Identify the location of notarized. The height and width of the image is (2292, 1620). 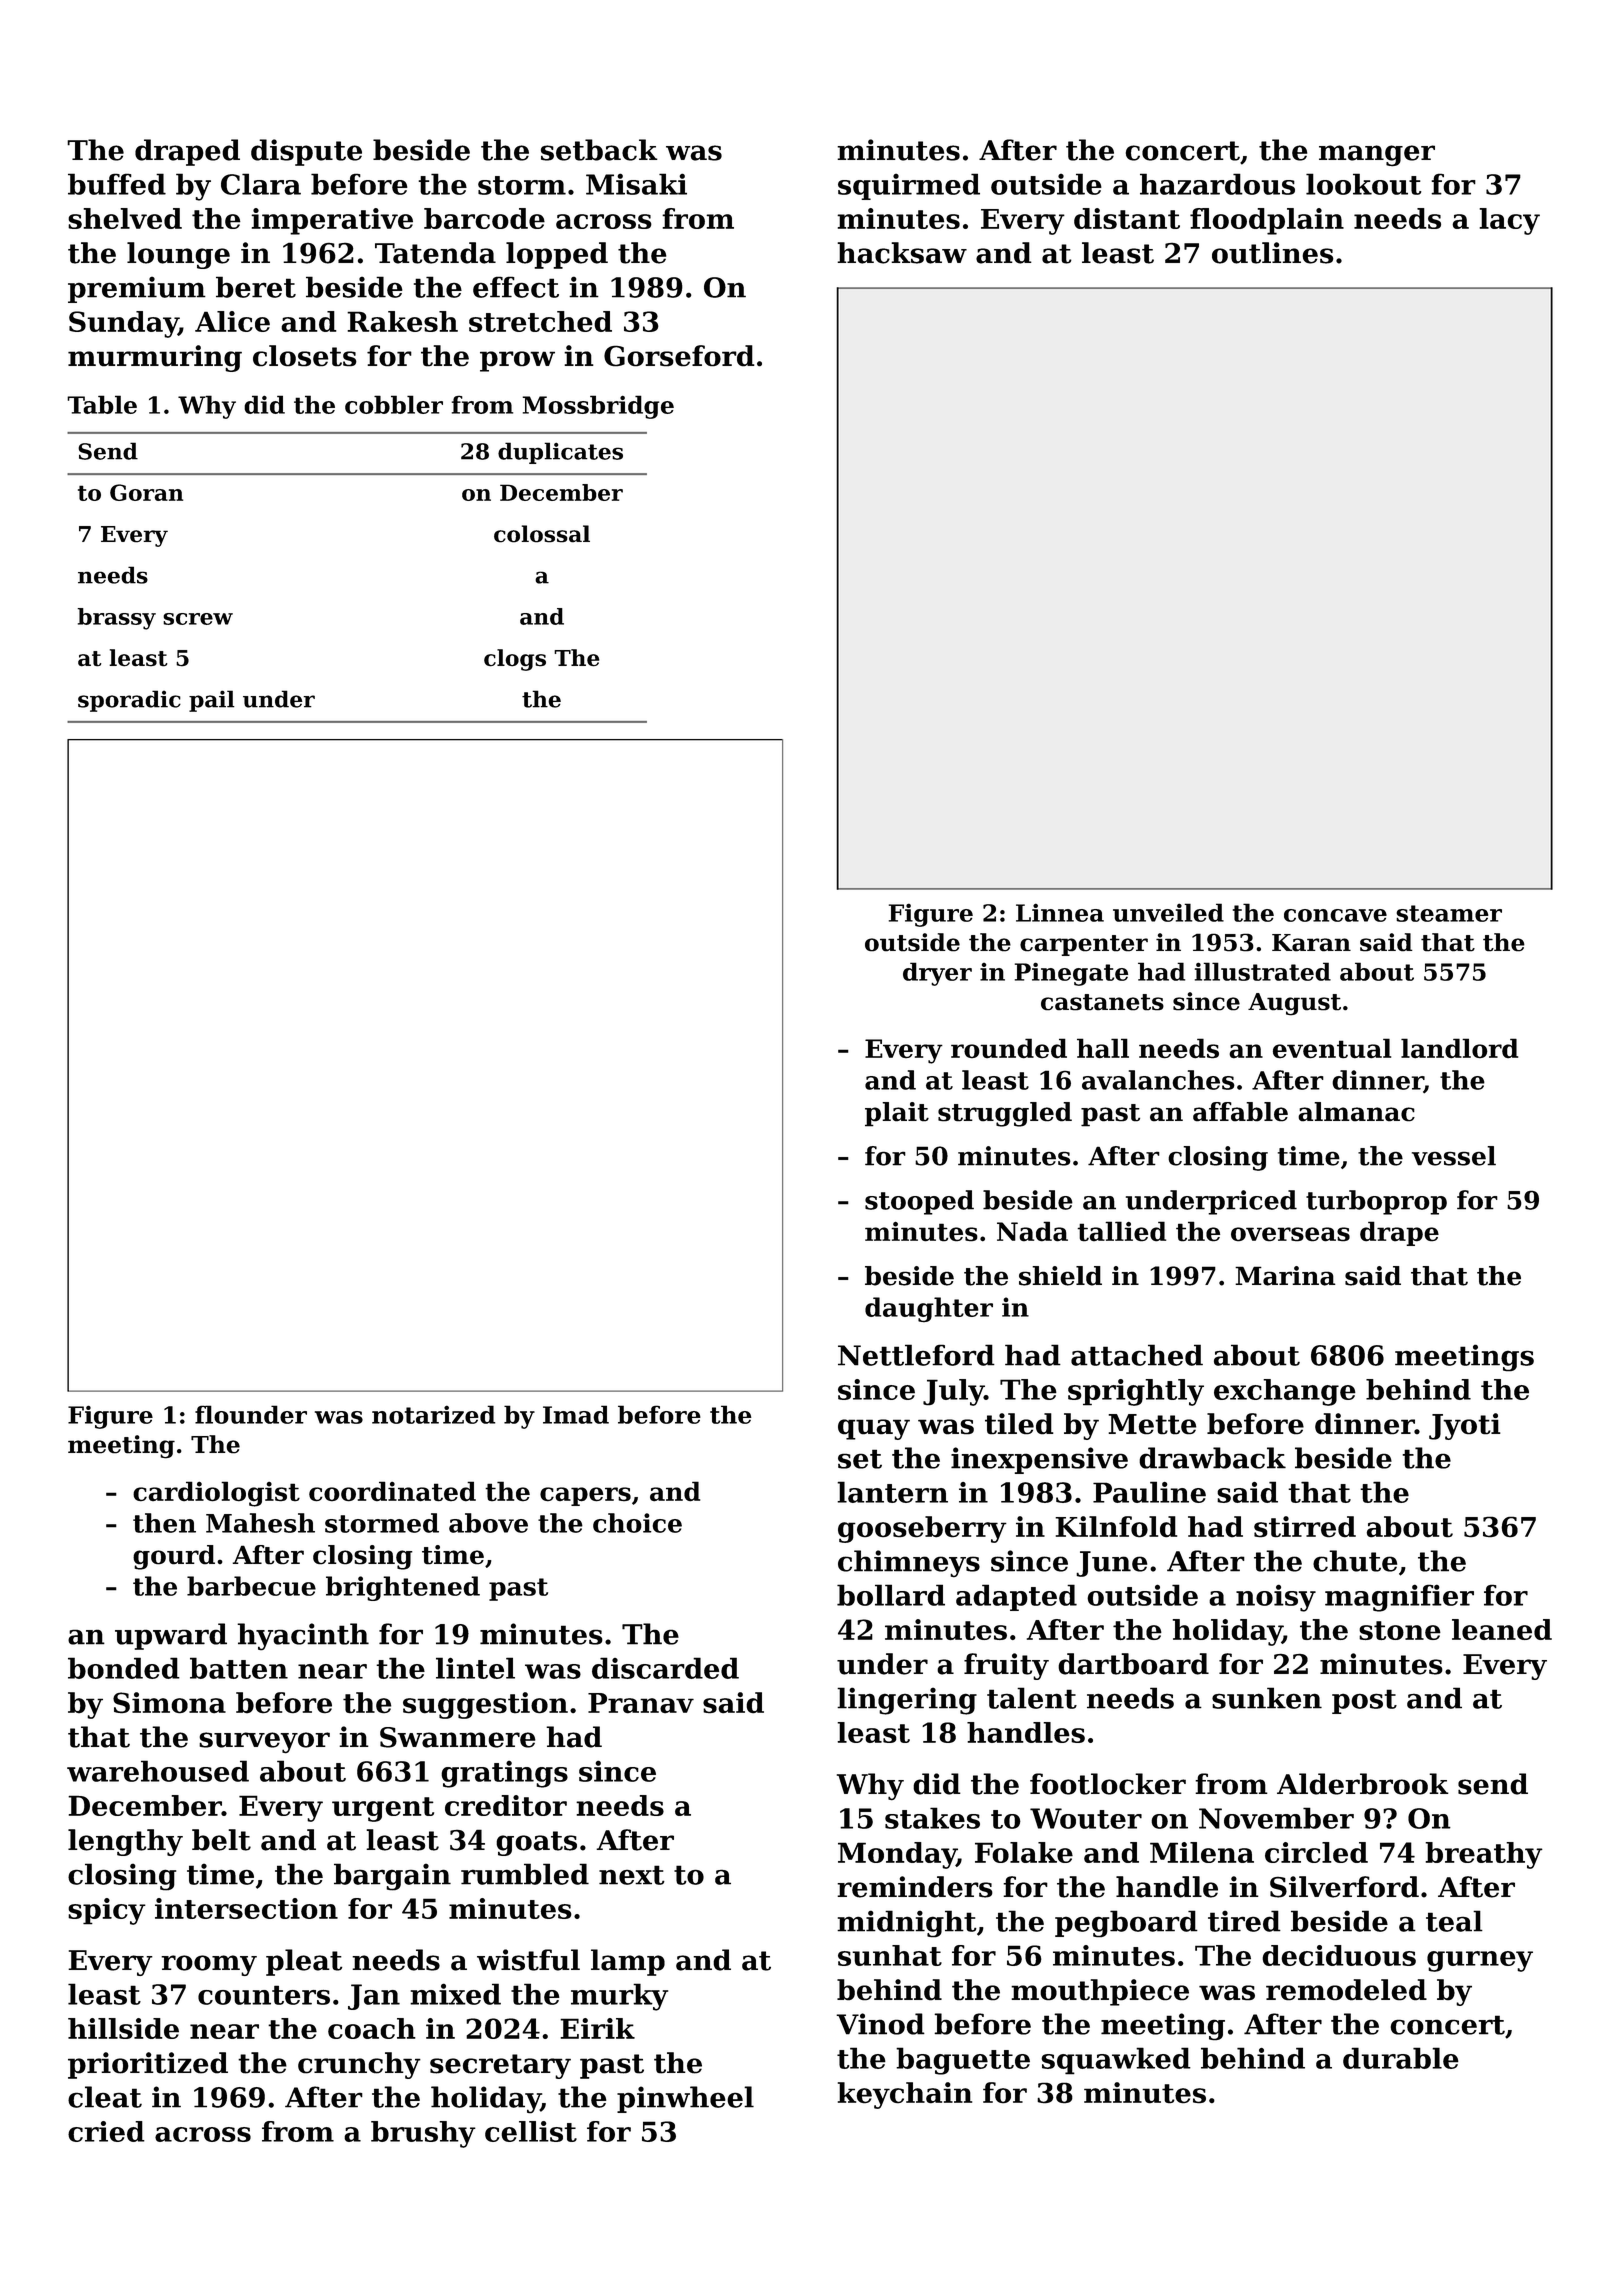
(433, 1414).
